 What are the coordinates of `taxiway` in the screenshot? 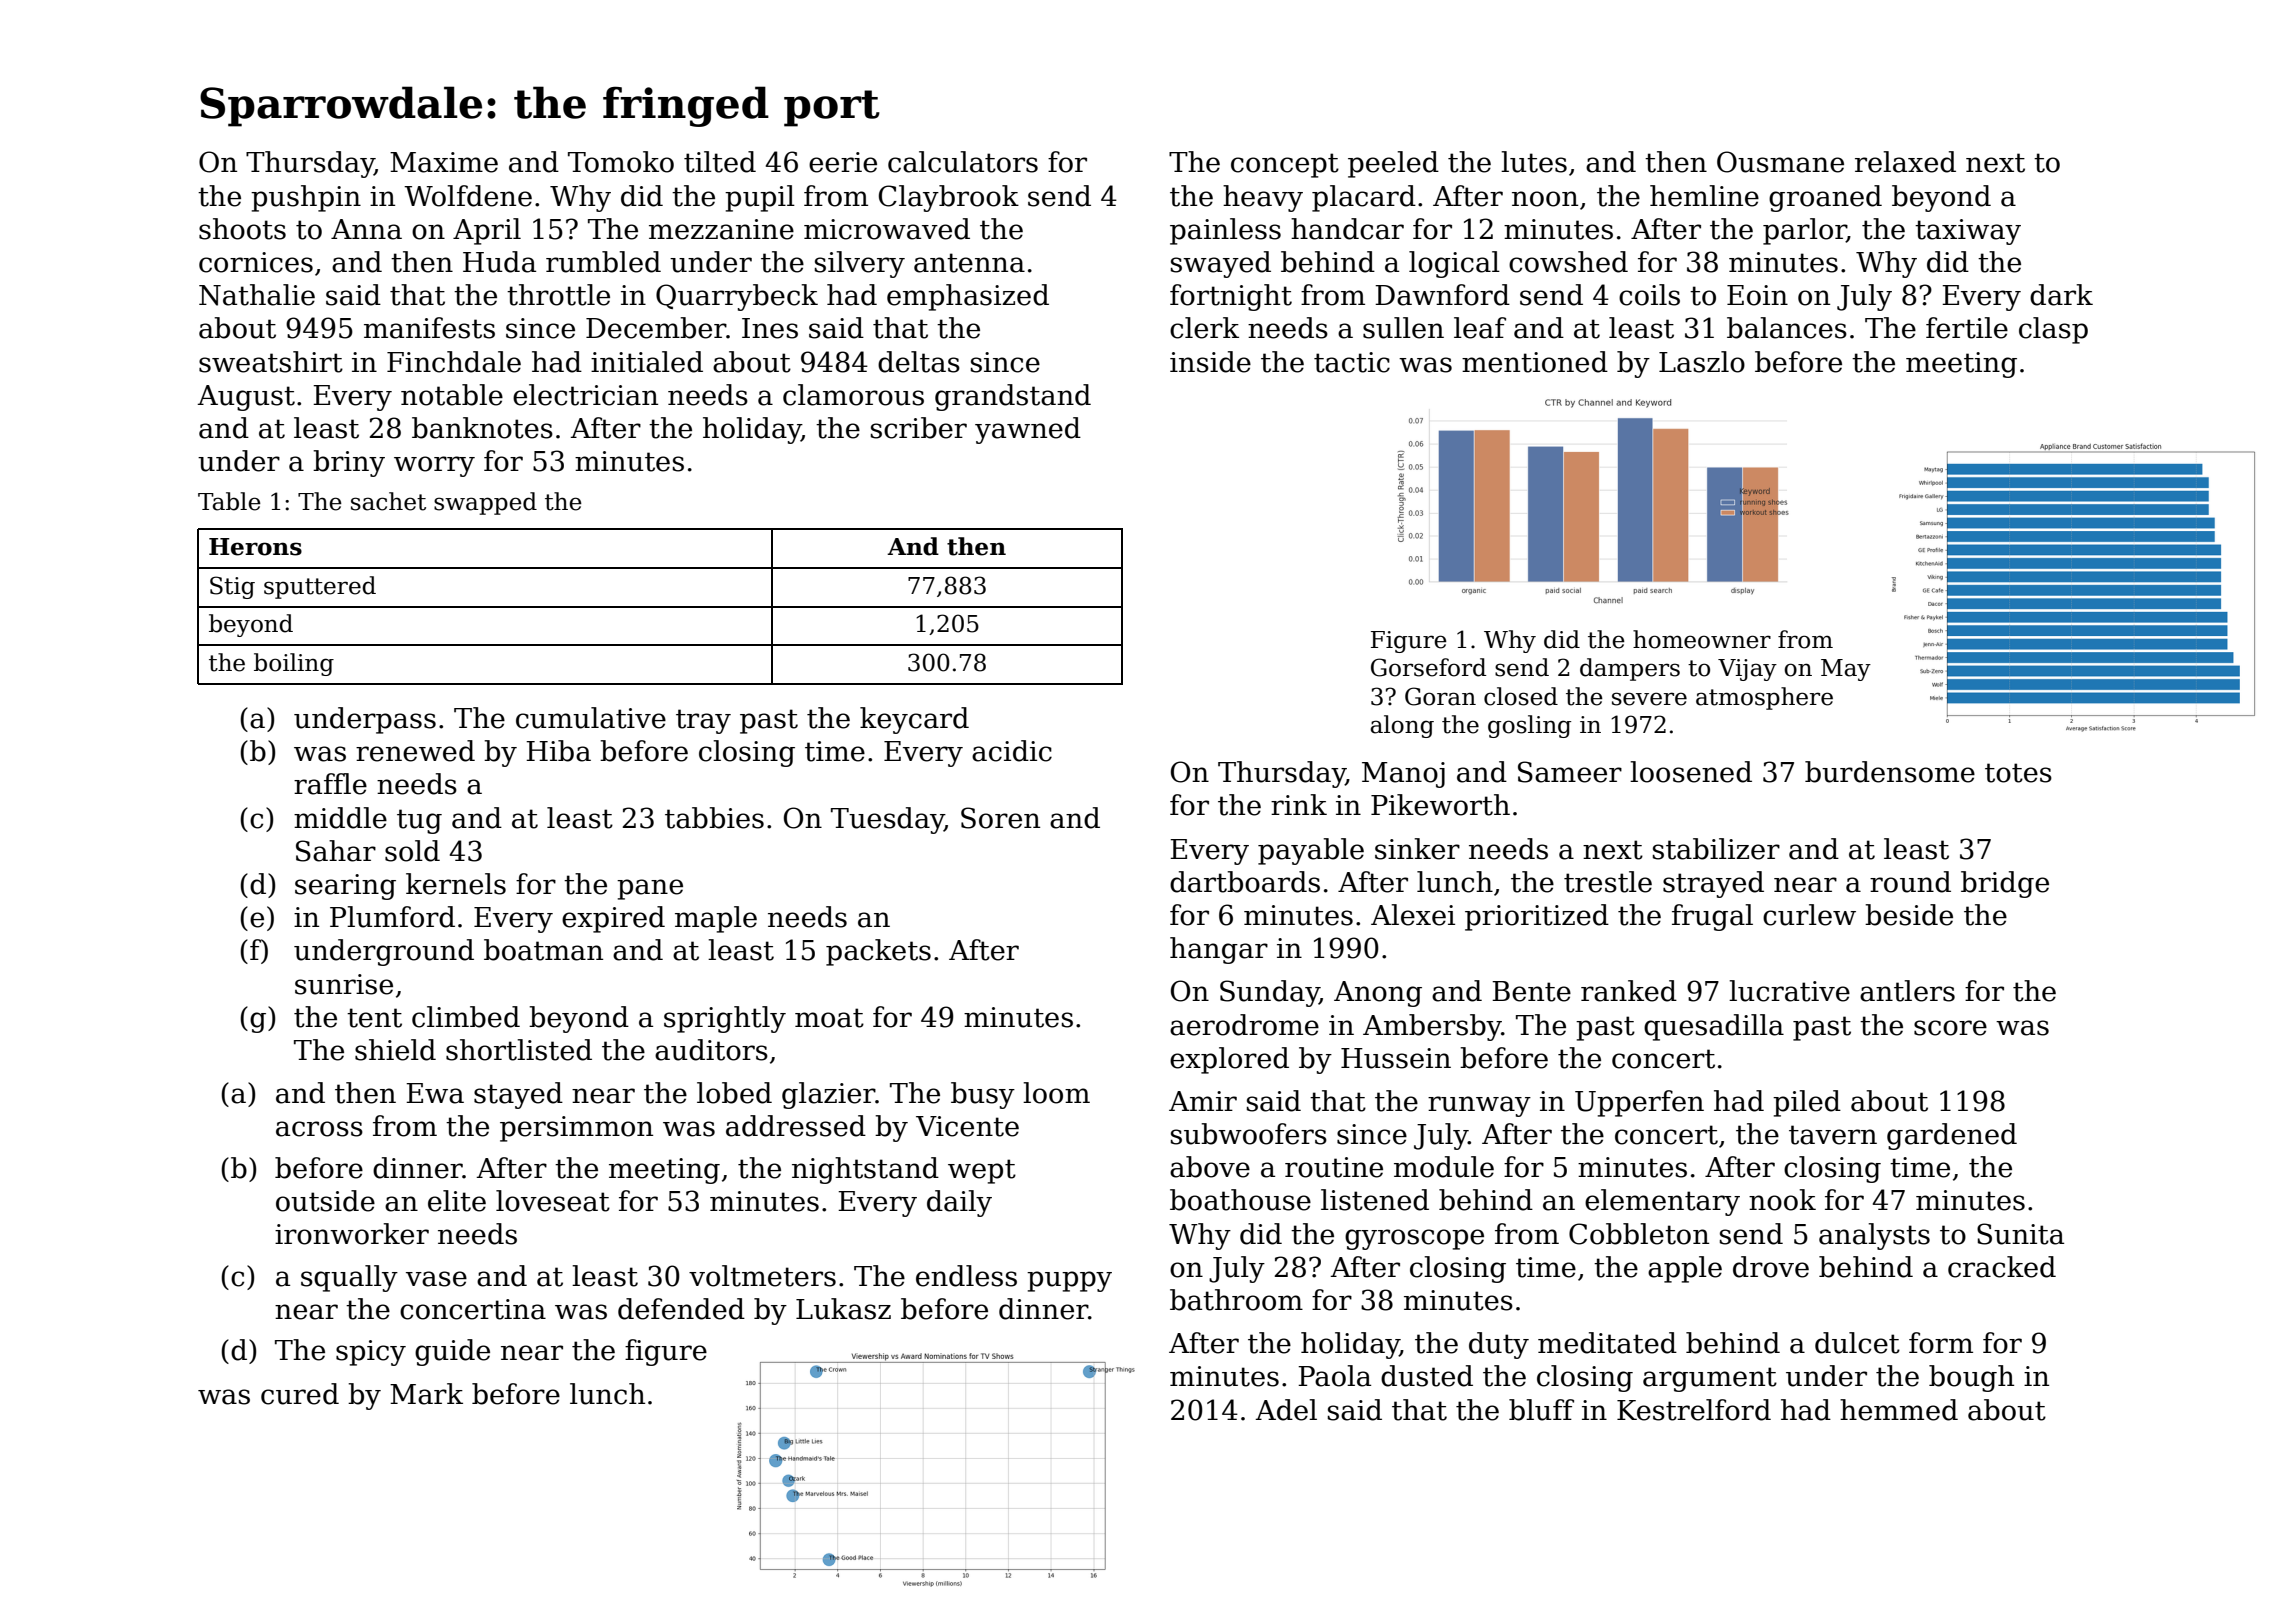 It's located at (1968, 232).
